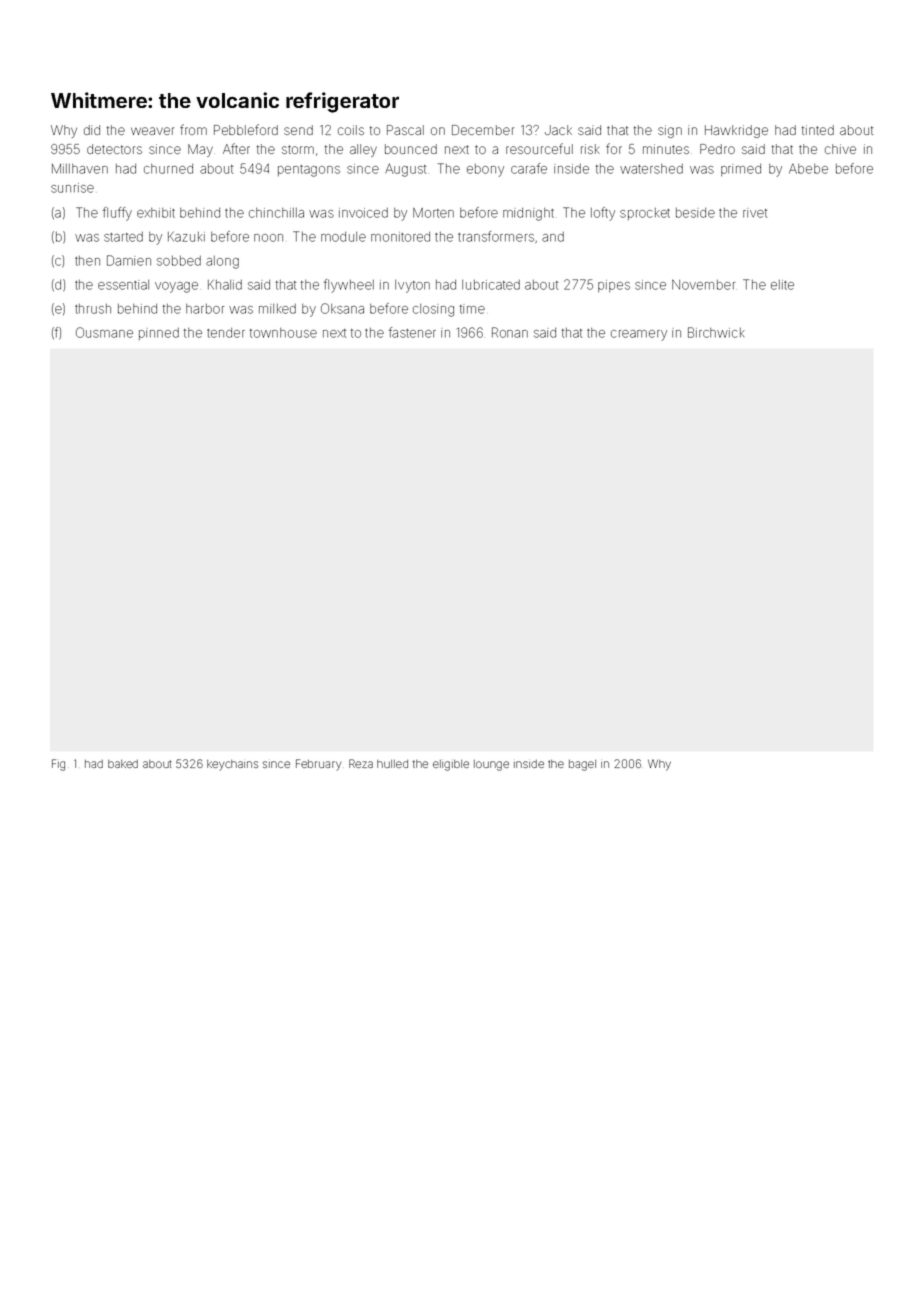  Describe the element at coordinates (736, 131) in the screenshot. I see `Hawkridge` at that location.
